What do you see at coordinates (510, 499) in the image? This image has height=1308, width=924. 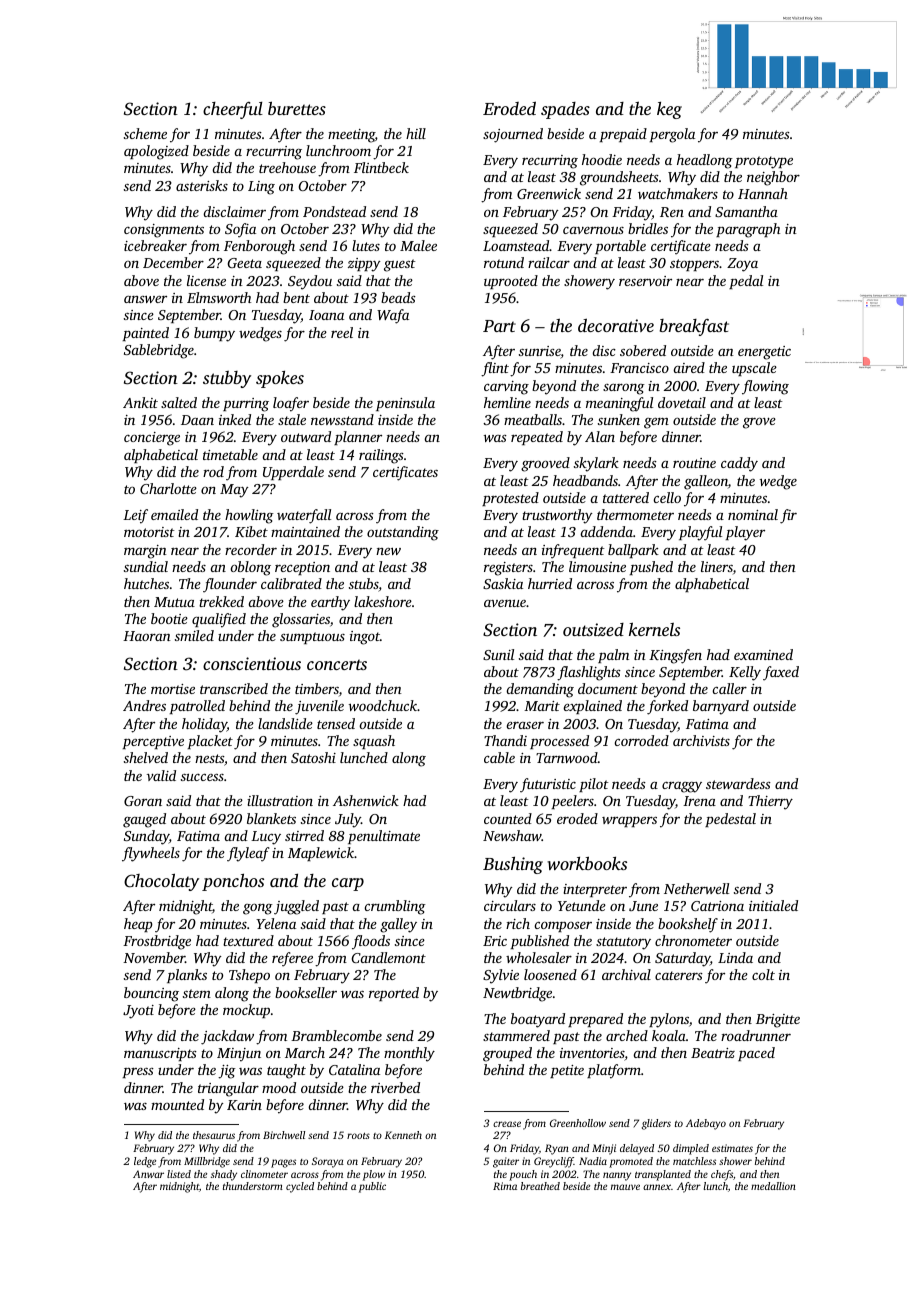 I see `protested` at bounding box center [510, 499].
